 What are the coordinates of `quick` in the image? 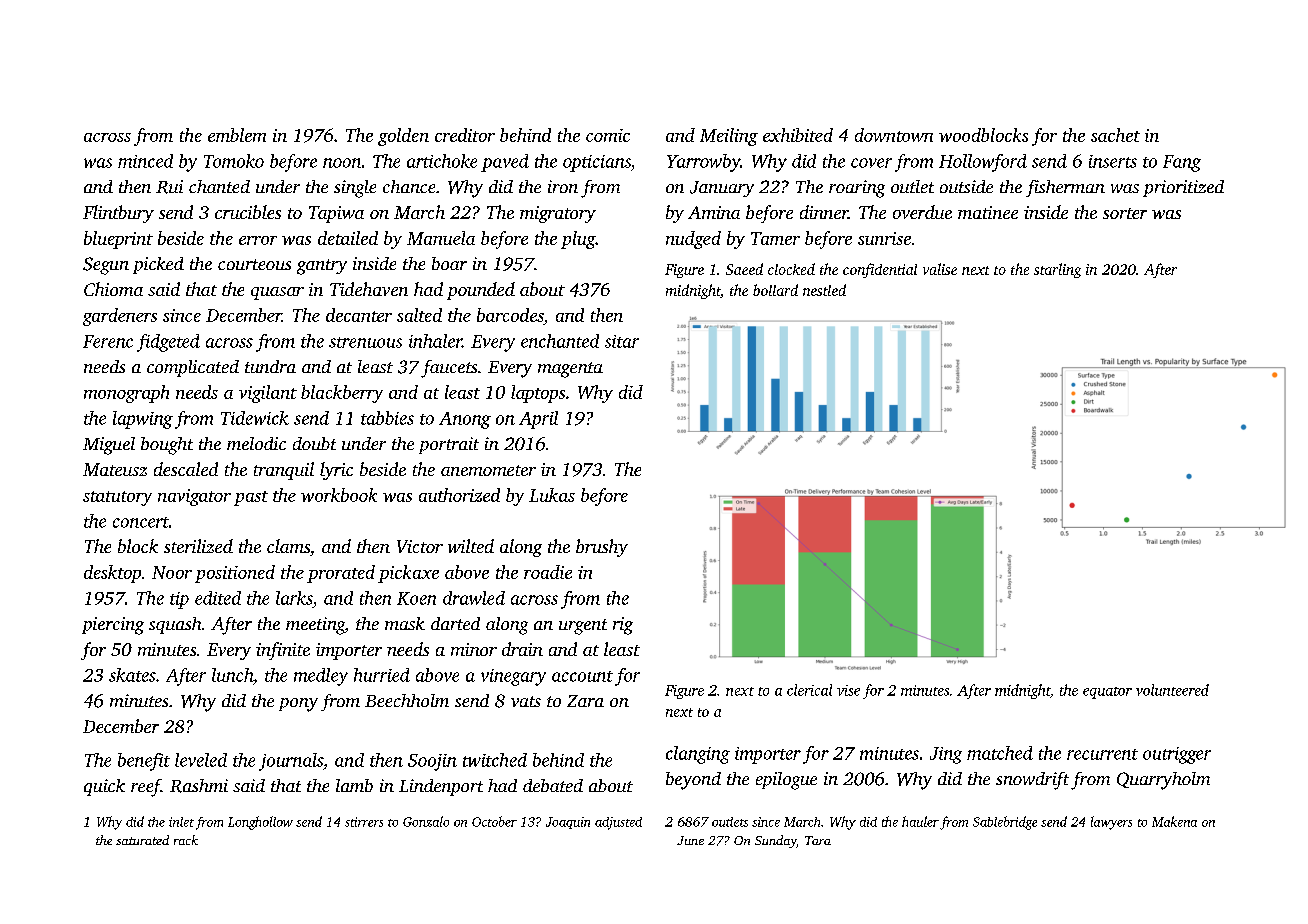 It's located at (104, 787).
